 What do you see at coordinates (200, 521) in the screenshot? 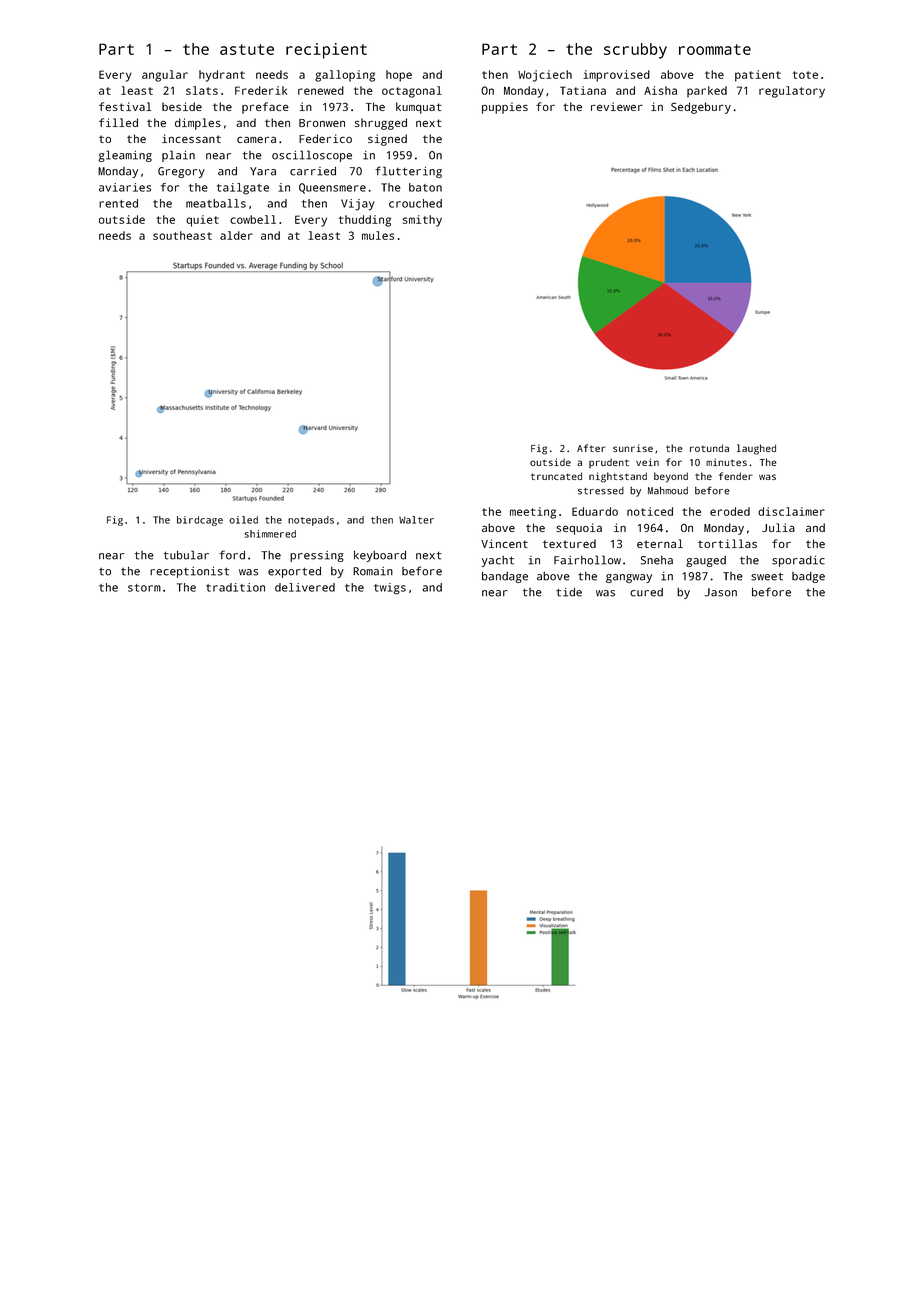
I see `birdcage` at bounding box center [200, 521].
